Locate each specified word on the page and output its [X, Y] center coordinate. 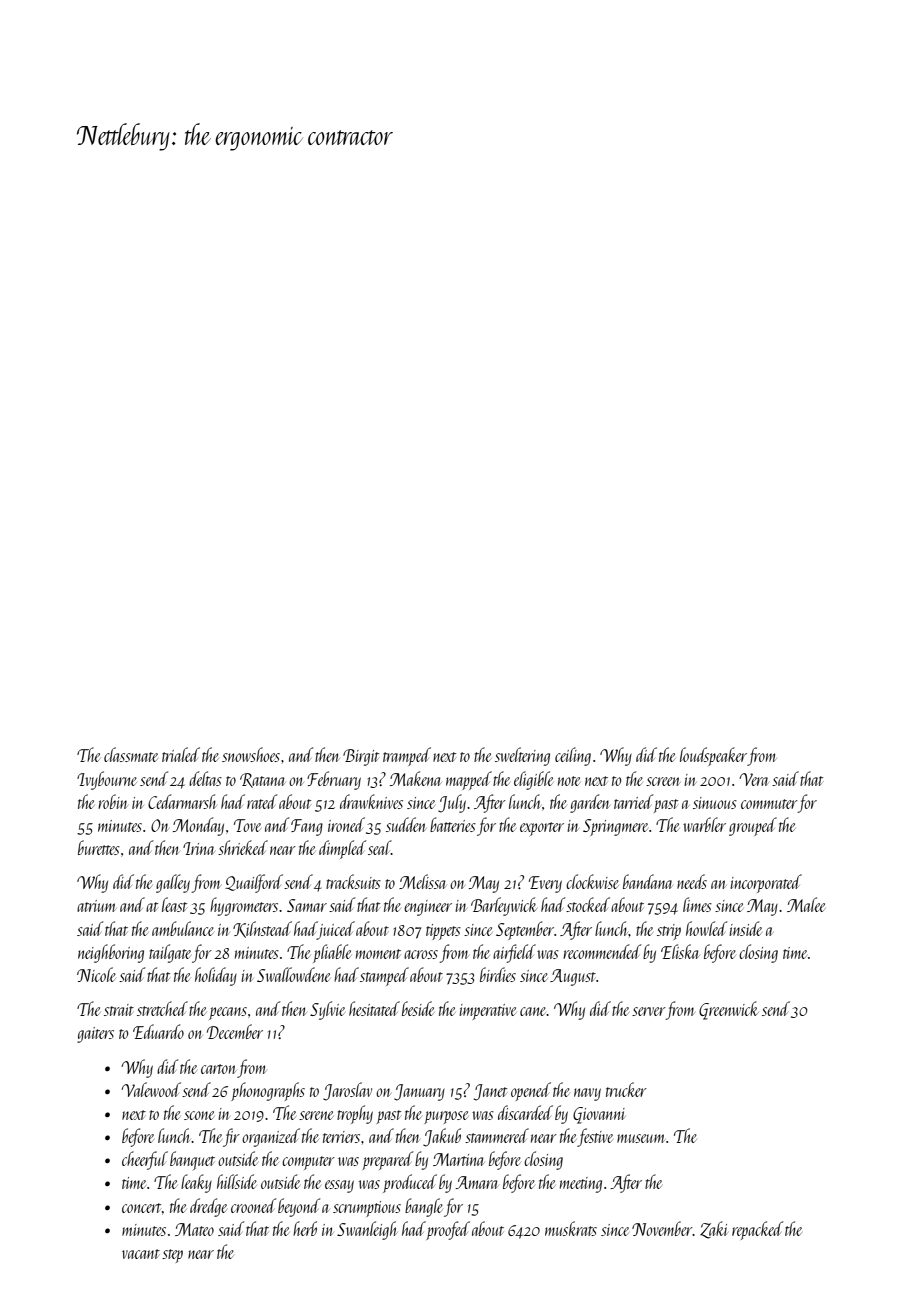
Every [545, 884]
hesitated [374, 1008]
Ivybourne [107, 780]
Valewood [151, 1089]
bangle [424, 1207]
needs [692, 881]
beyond [299, 1207]
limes [697, 904]
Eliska [680, 951]
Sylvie [327, 1010]
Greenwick [729, 1010]
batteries [453, 824]
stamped [384, 976]
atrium [96, 906]
